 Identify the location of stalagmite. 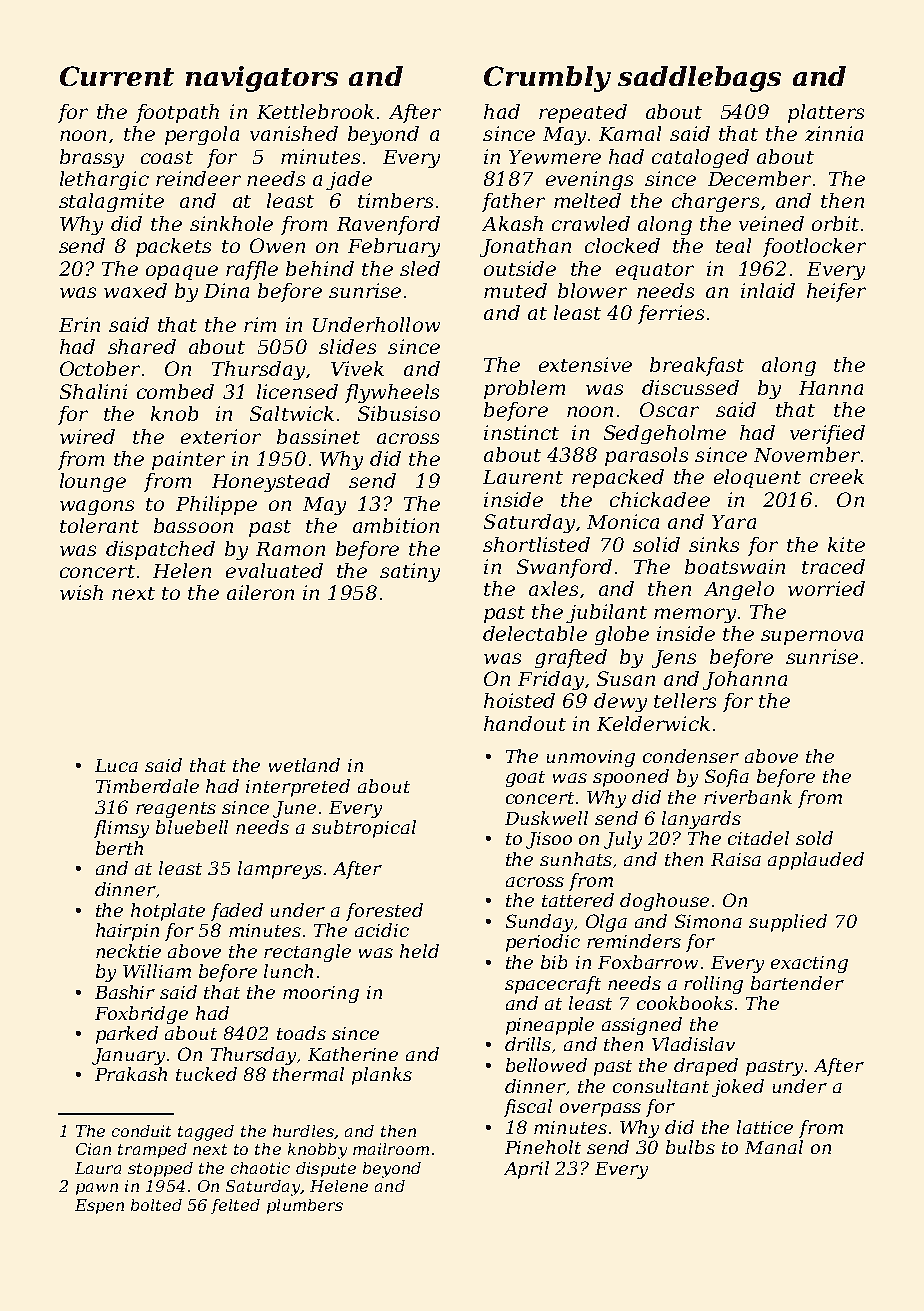
(111, 202).
